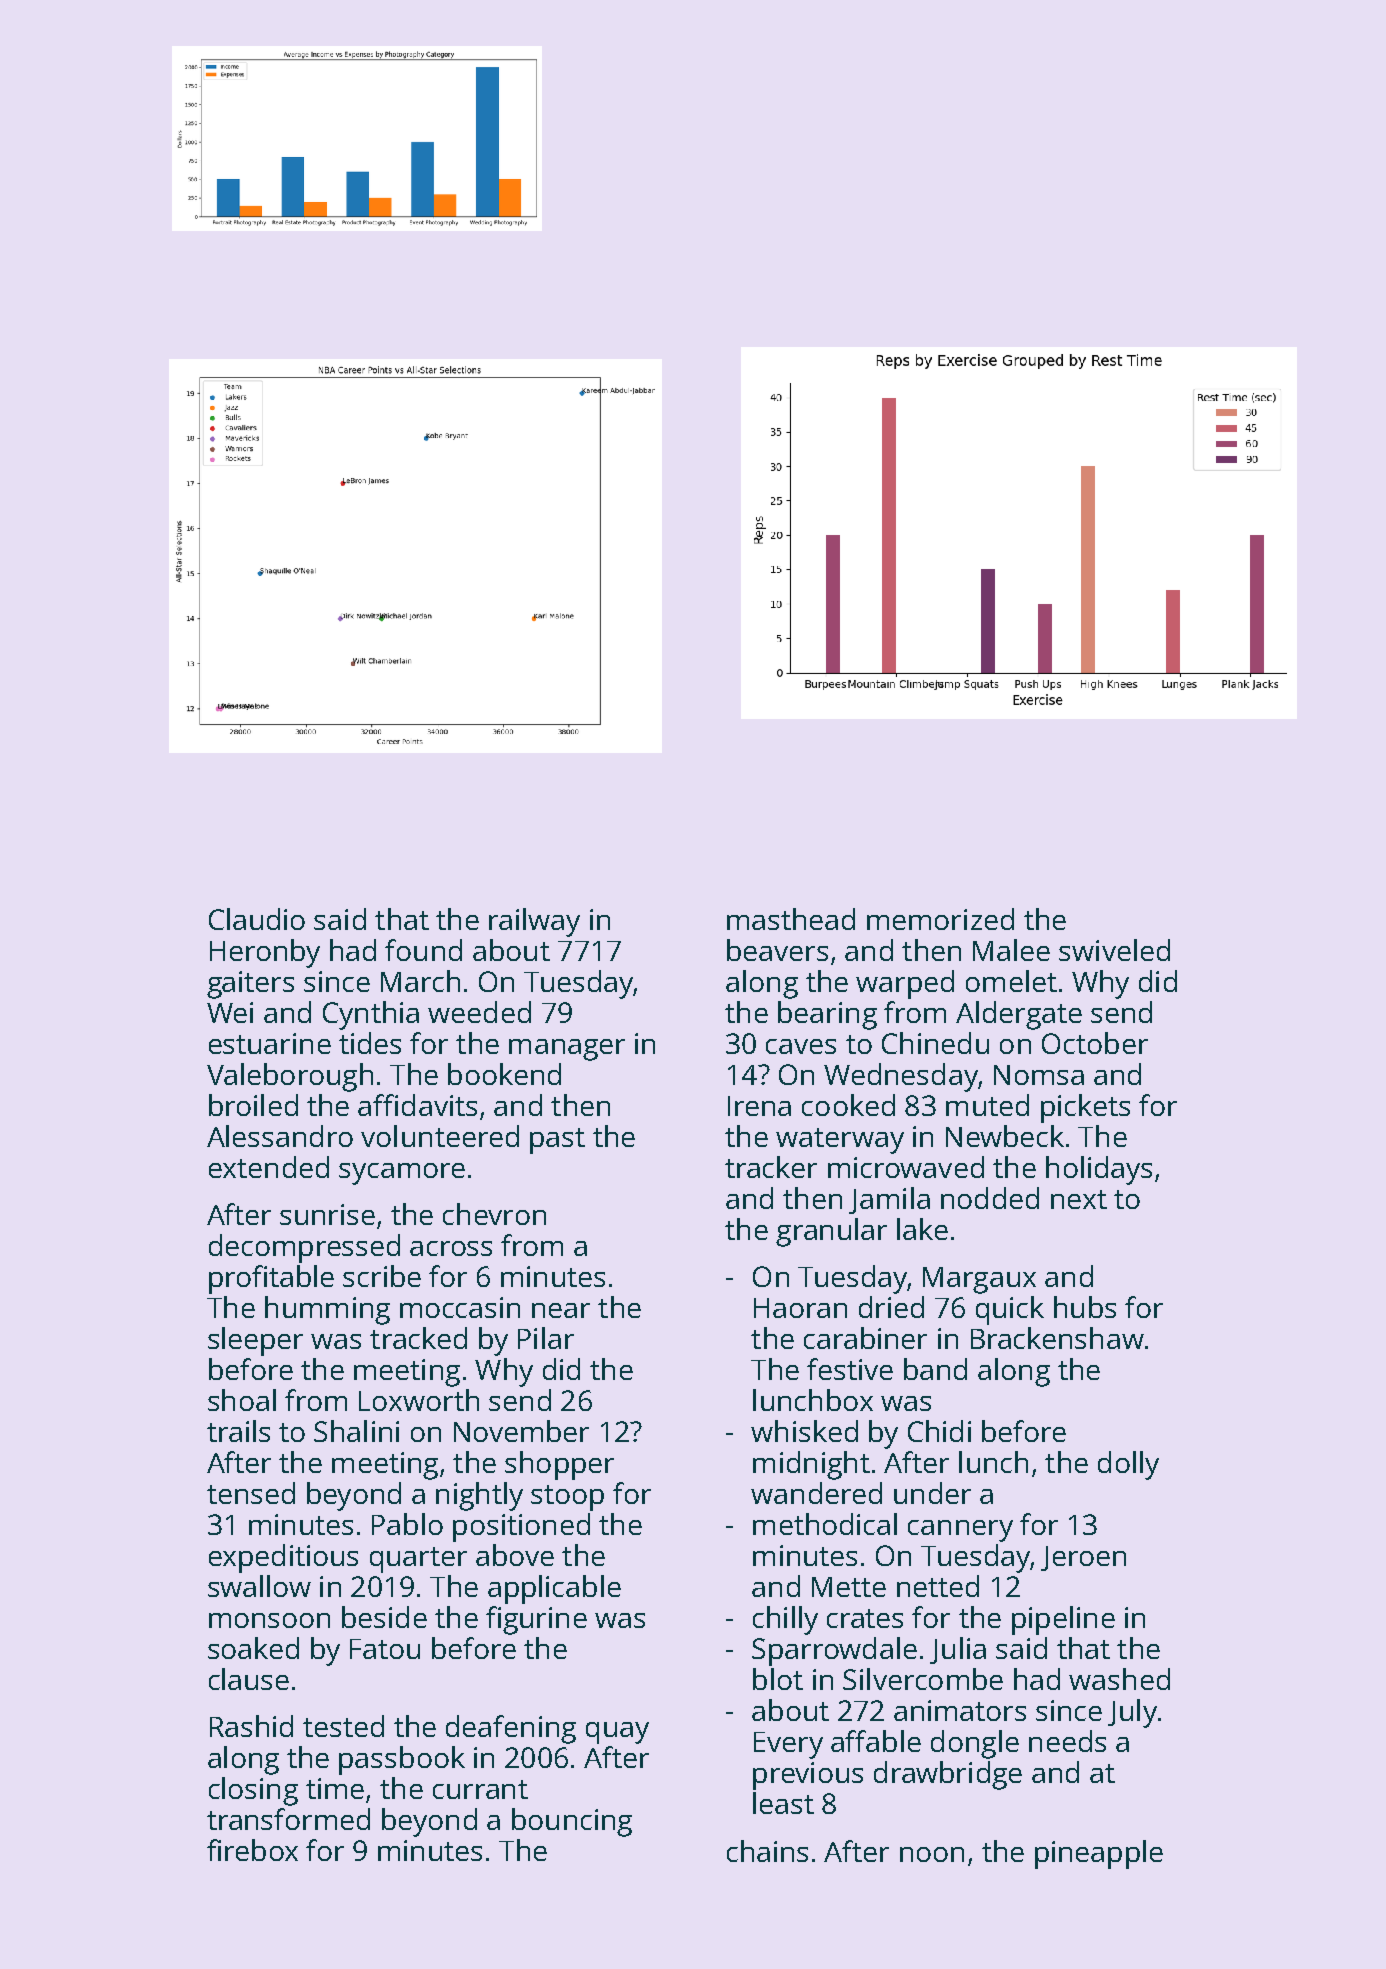 The image size is (1386, 1969). What do you see at coordinates (767, 1851) in the document?
I see `chains` at bounding box center [767, 1851].
